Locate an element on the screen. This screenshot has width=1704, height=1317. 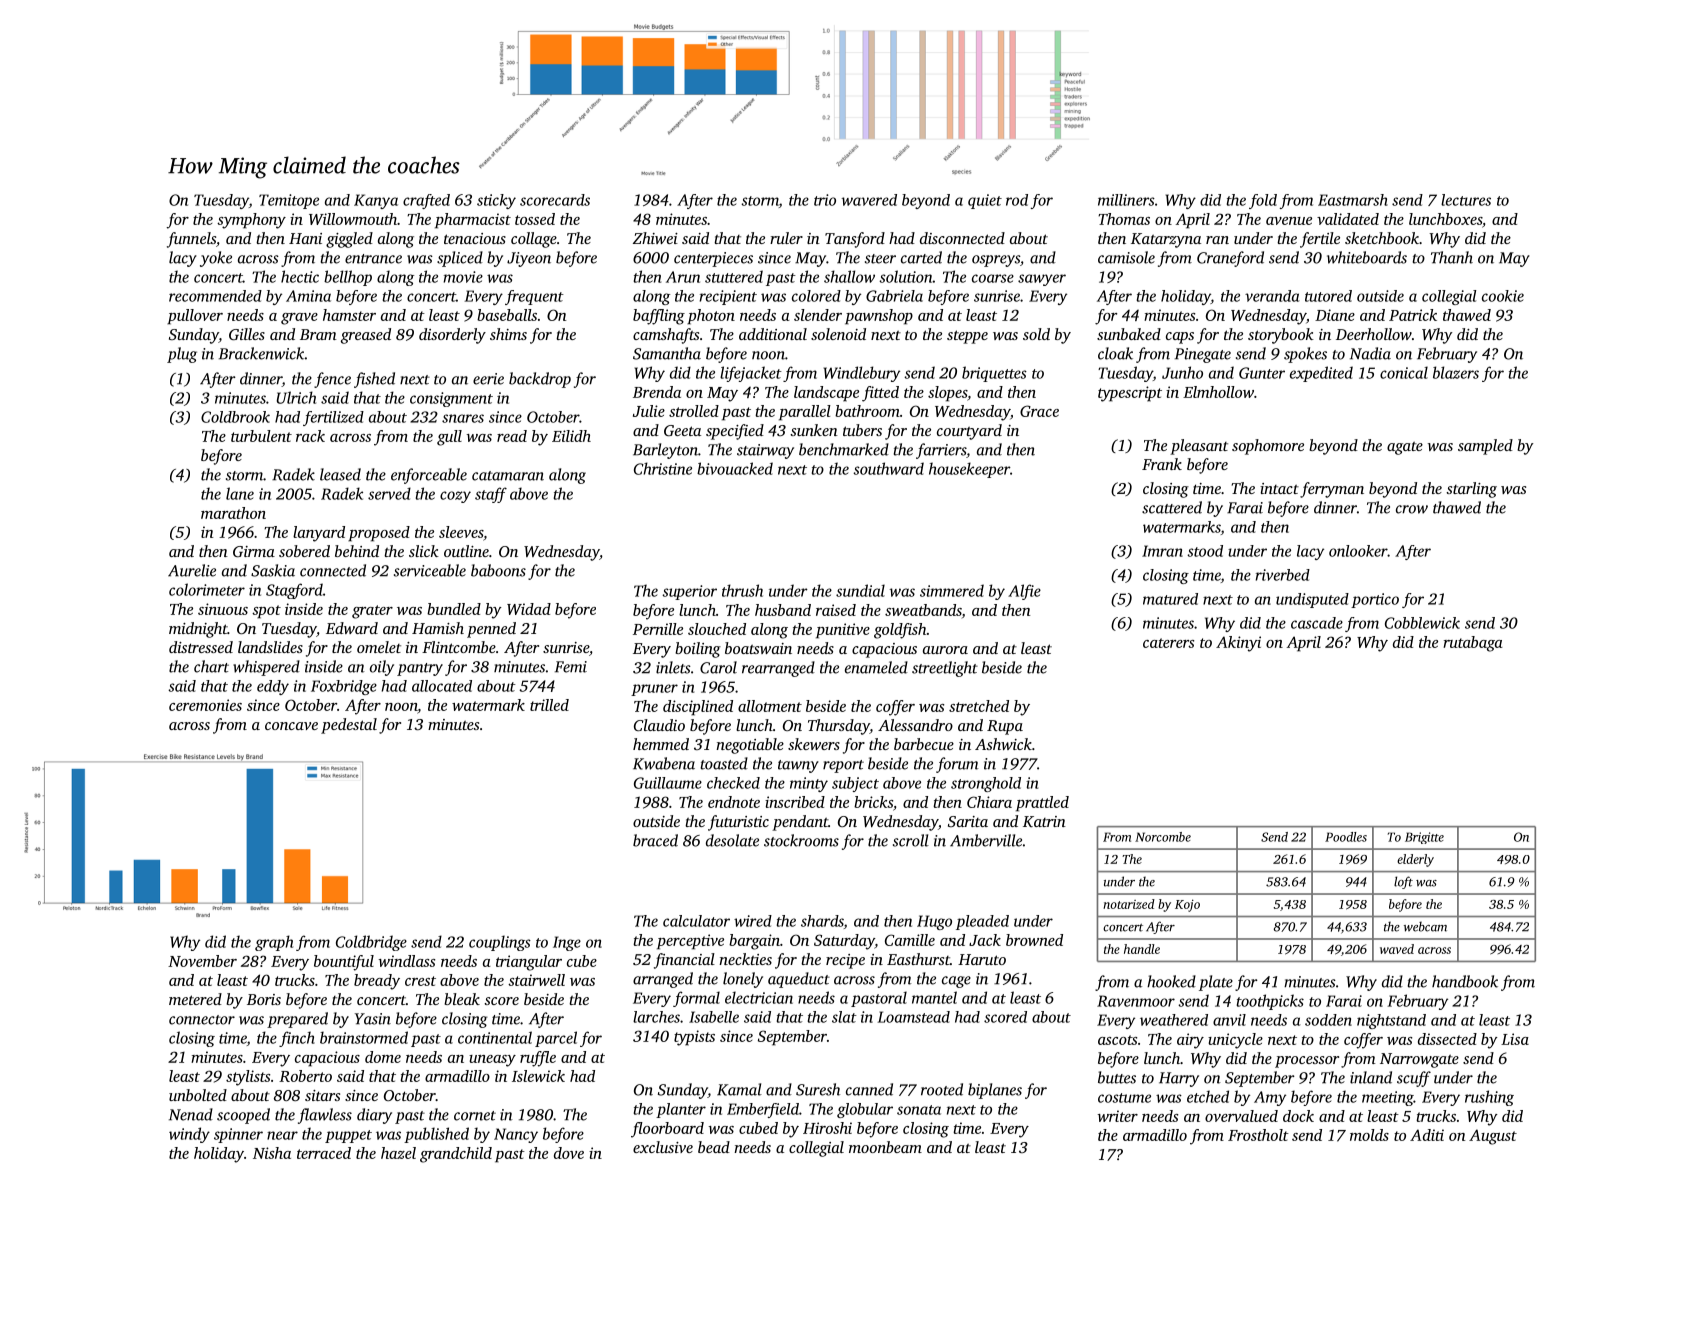
stylists is located at coordinates (248, 1078).
